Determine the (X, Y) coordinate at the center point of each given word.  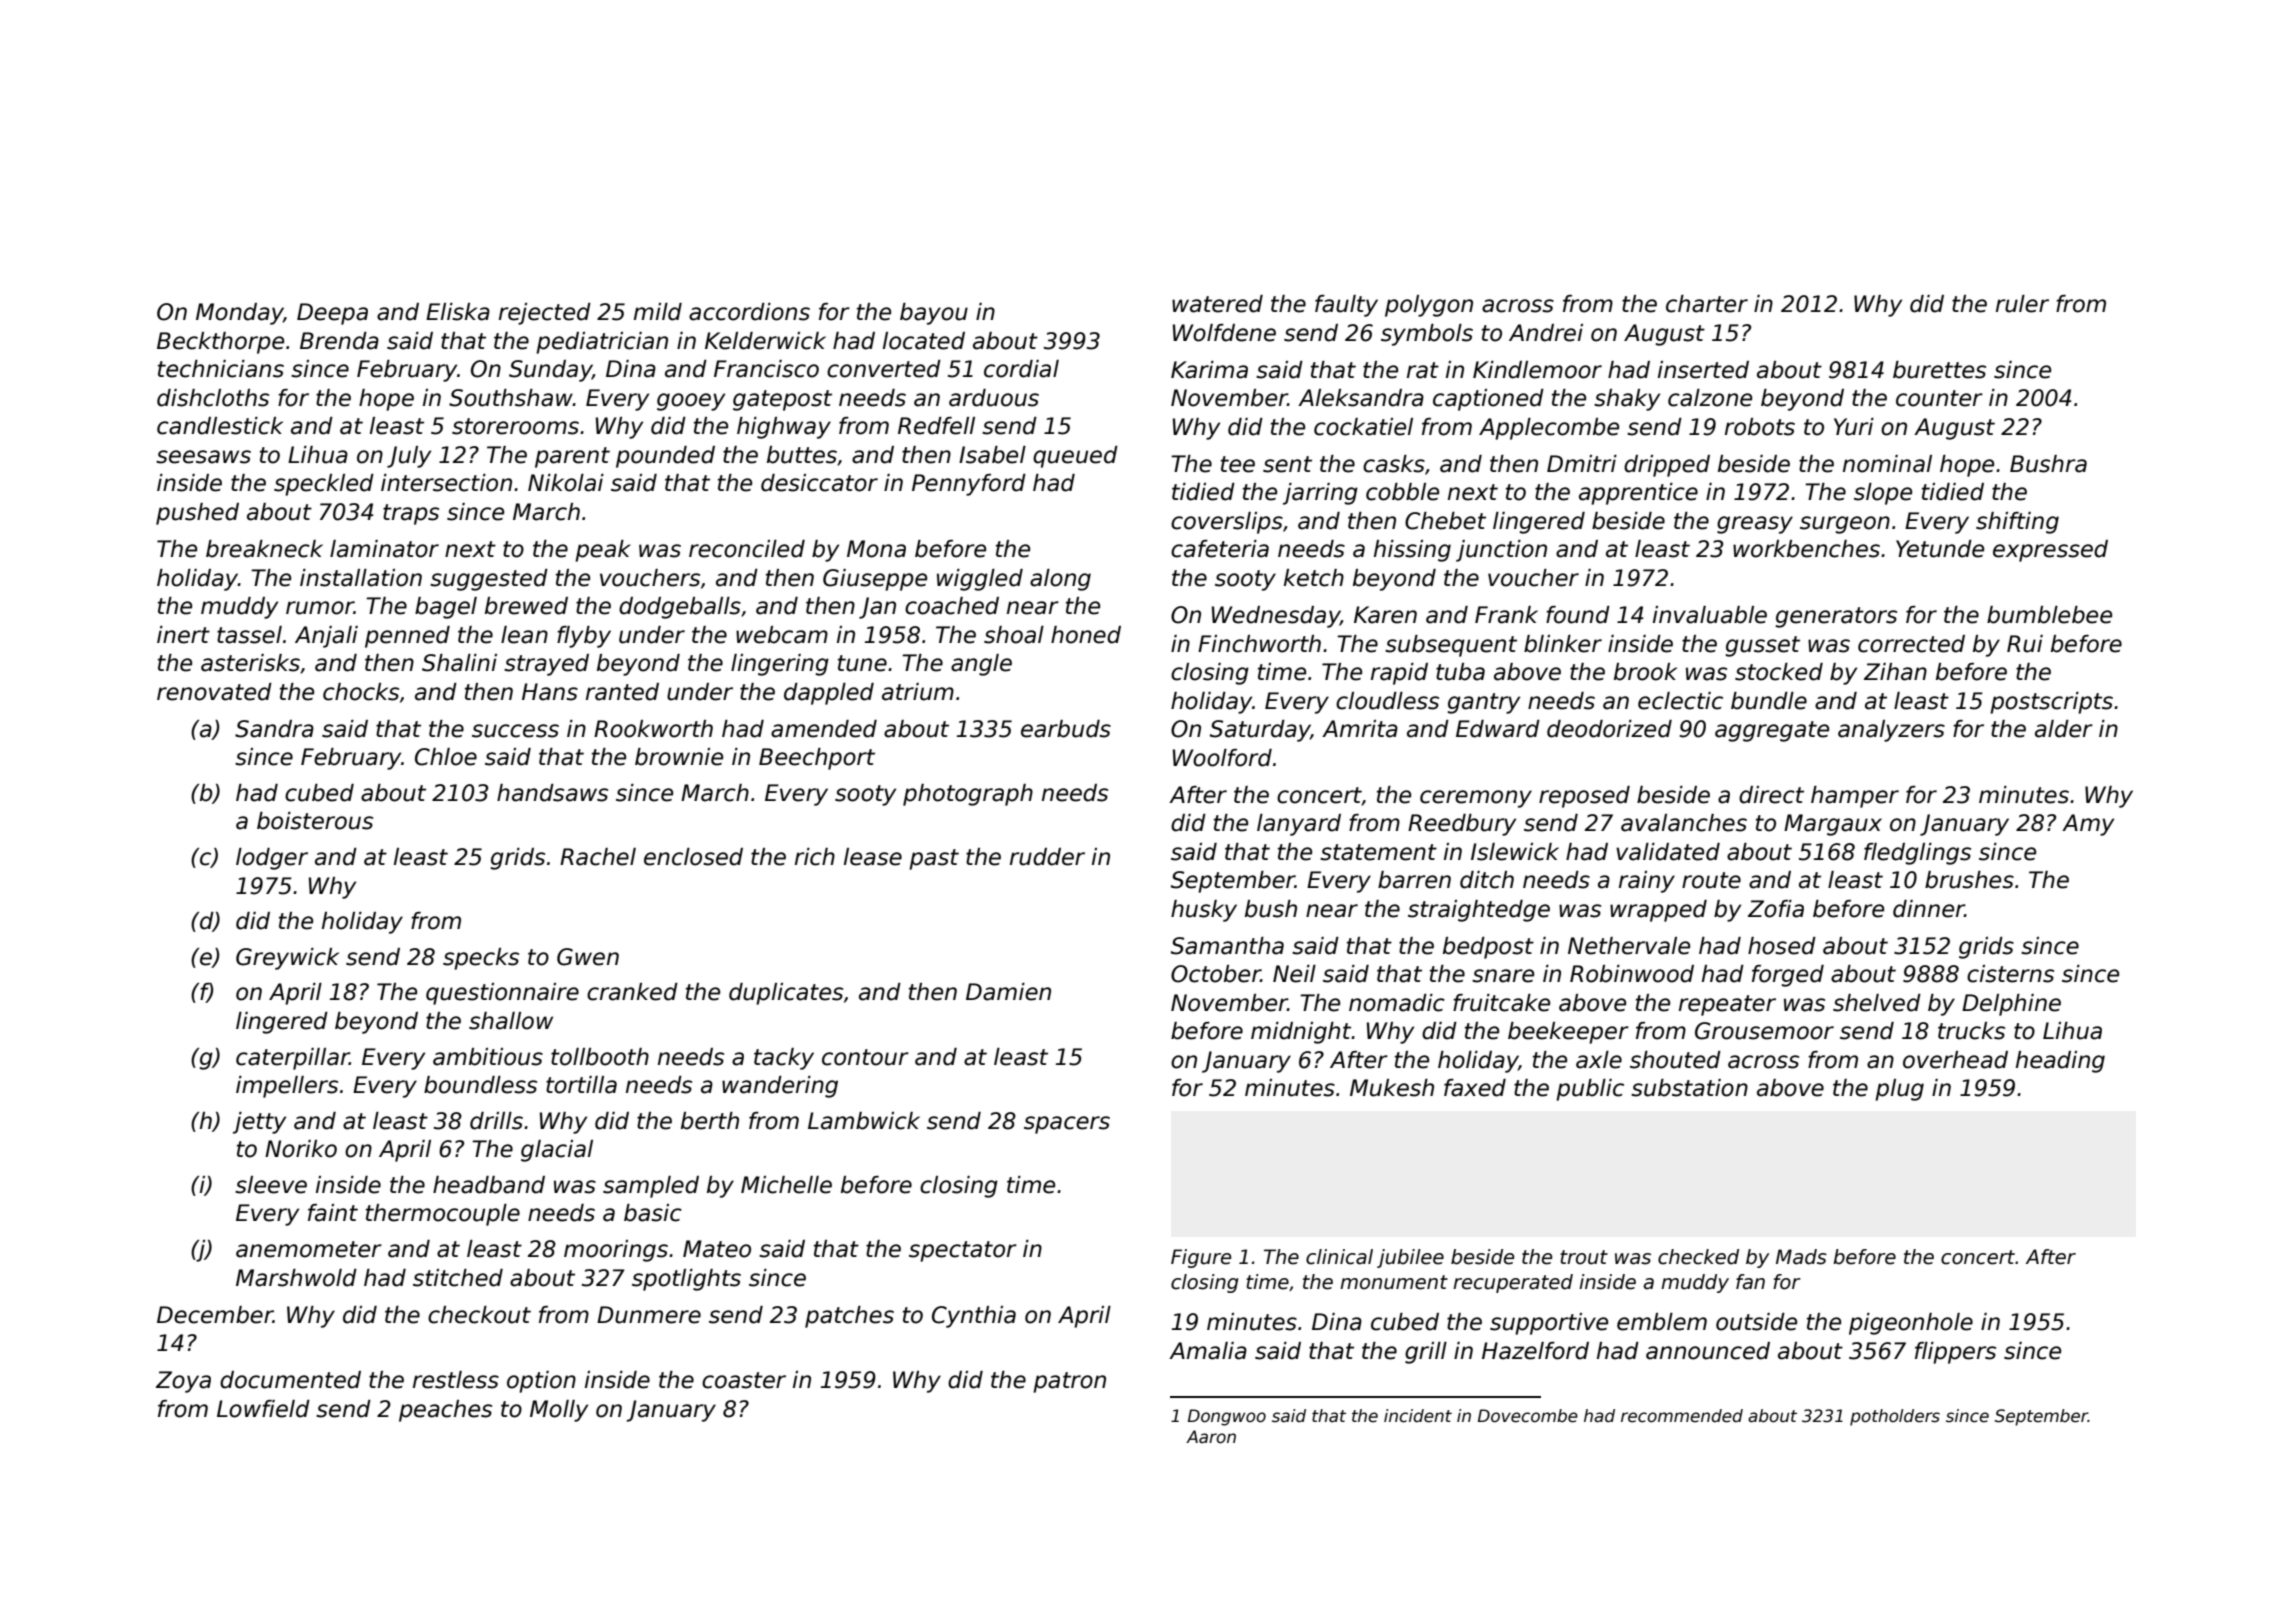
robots (1760, 427)
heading (2060, 1062)
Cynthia (974, 1317)
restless (456, 1380)
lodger (272, 859)
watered (1217, 304)
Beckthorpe (220, 343)
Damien (1008, 992)
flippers (1955, 1353)
